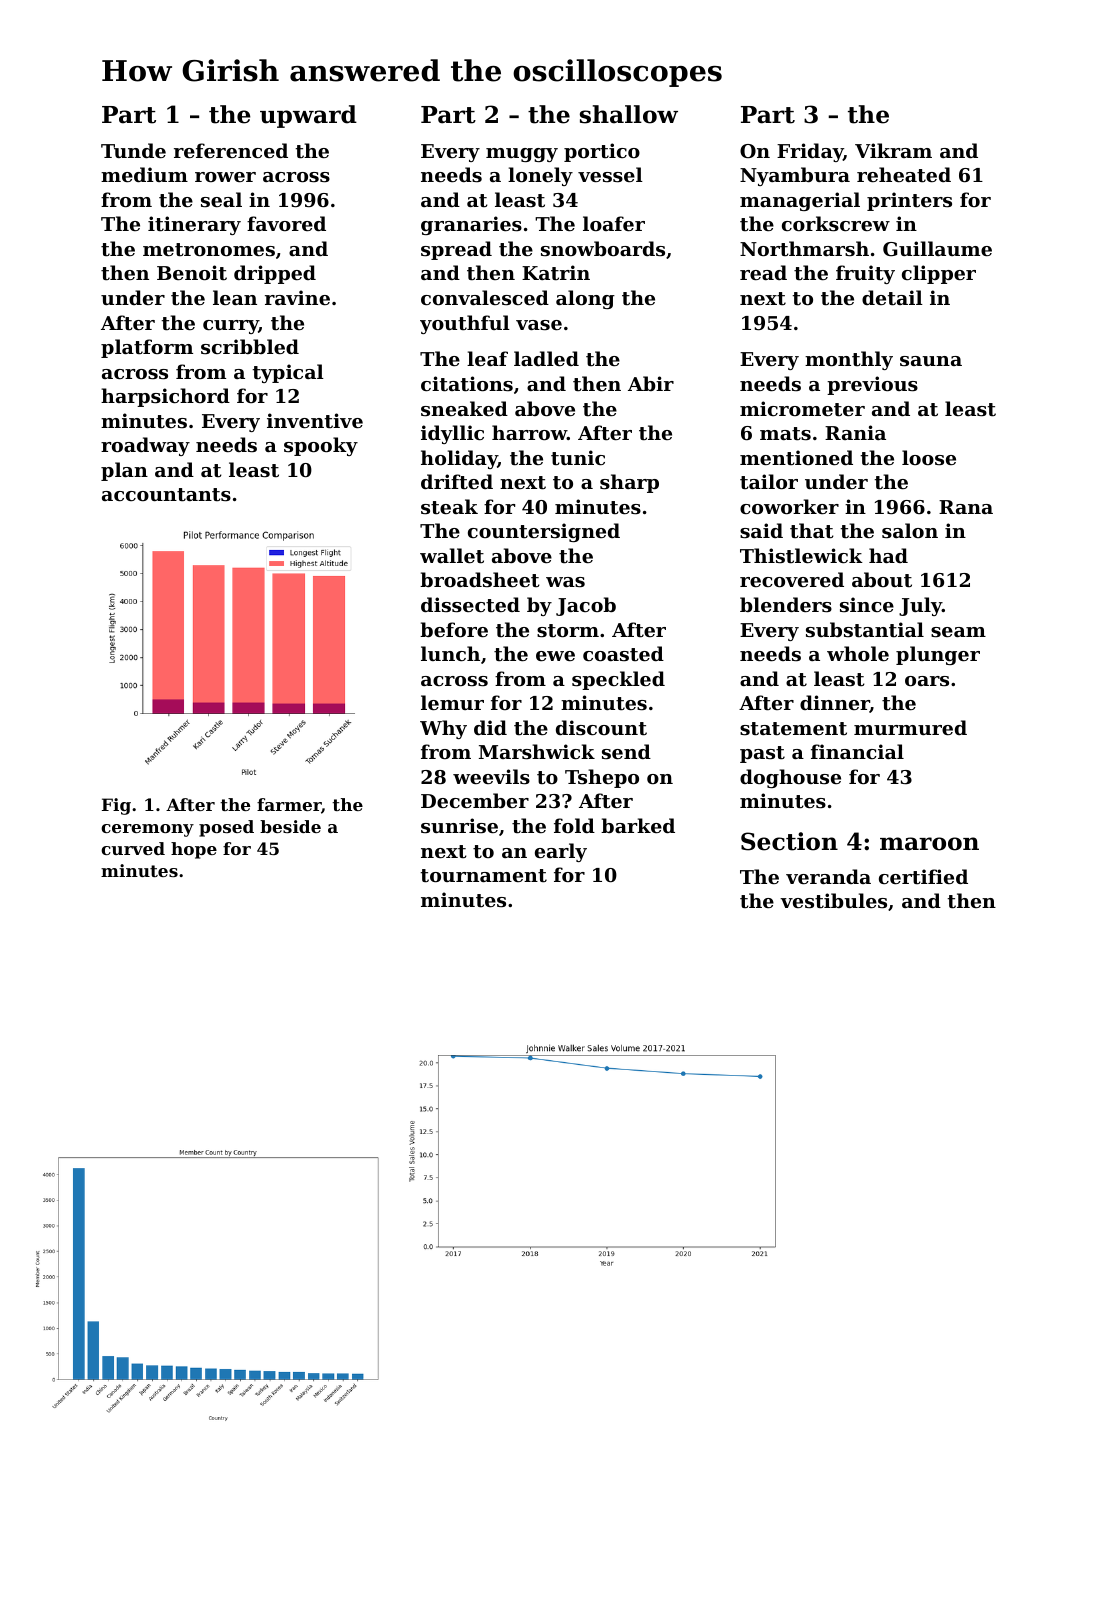 The width and height of the screenshot is (1104, 1599). I want to click on posed, so click(226, 828).
